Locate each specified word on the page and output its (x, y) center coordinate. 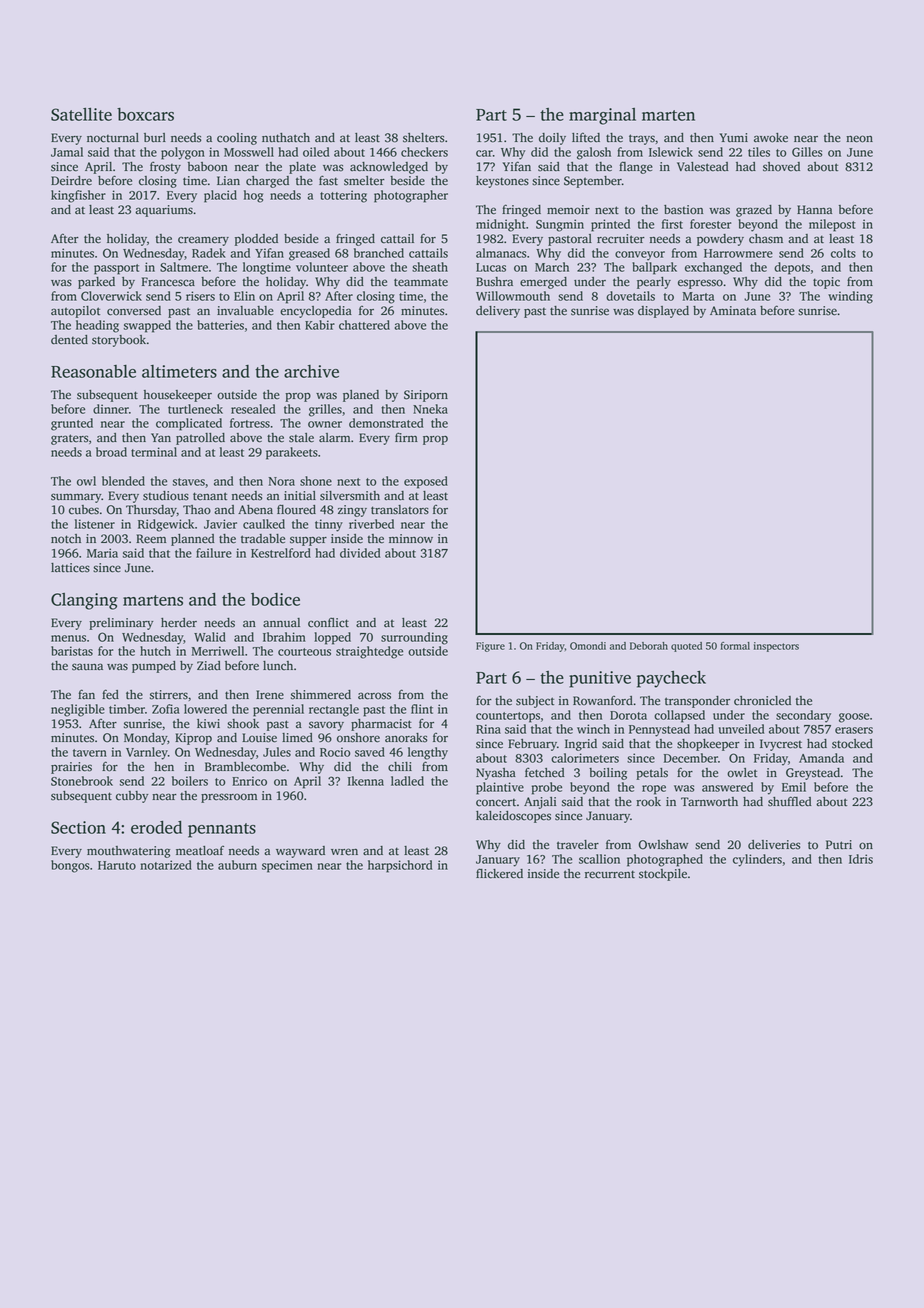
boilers (190, 781)
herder (179, 623)
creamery (203, 241)
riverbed (371, 524)
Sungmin (560, 225)
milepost (832, 225)
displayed (663, 312)
